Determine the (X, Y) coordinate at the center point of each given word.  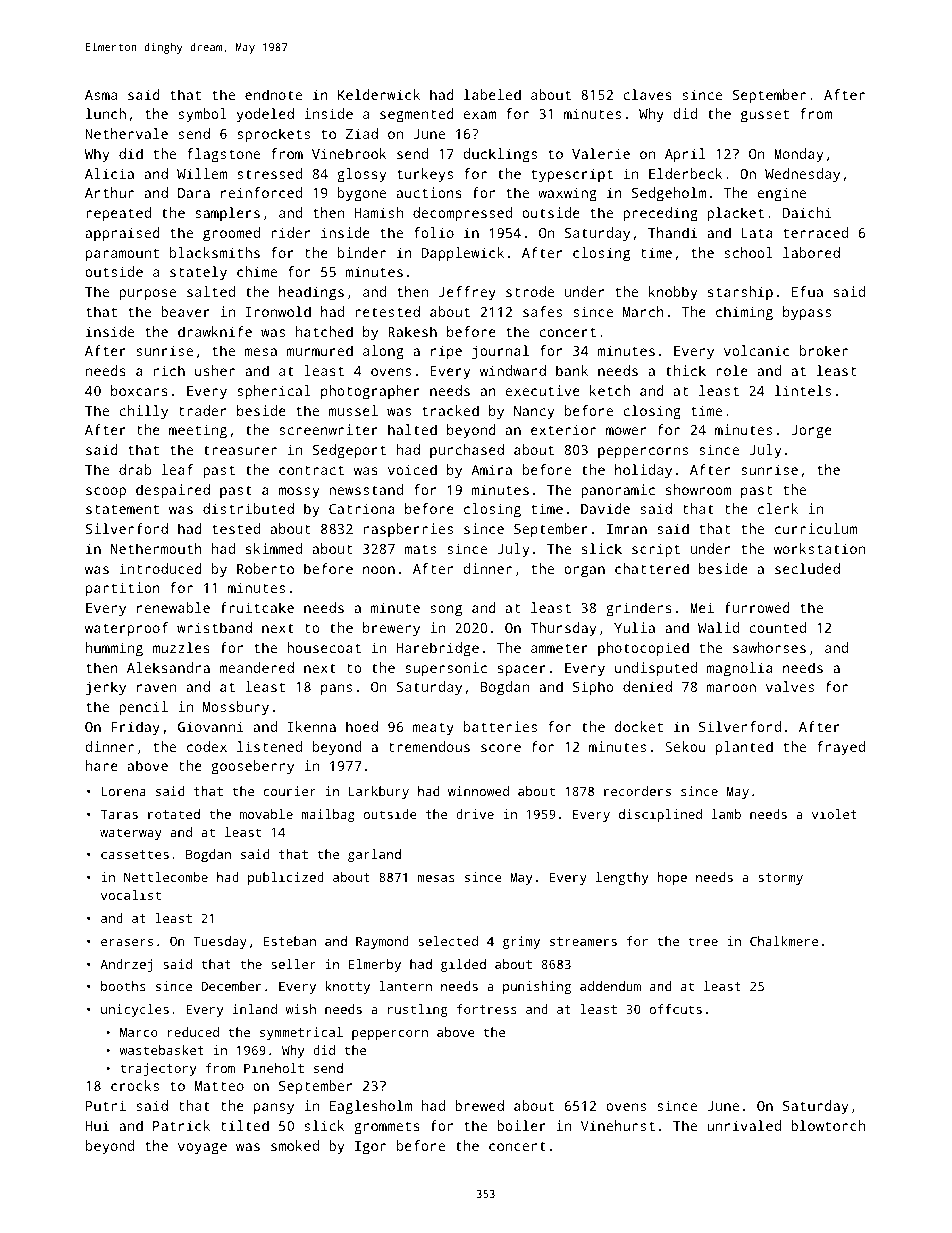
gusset (765, 116)
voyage (202, 1149)
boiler (521, 1125)
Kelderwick (379, 94)
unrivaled (744, 1125)
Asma (101, 95)
